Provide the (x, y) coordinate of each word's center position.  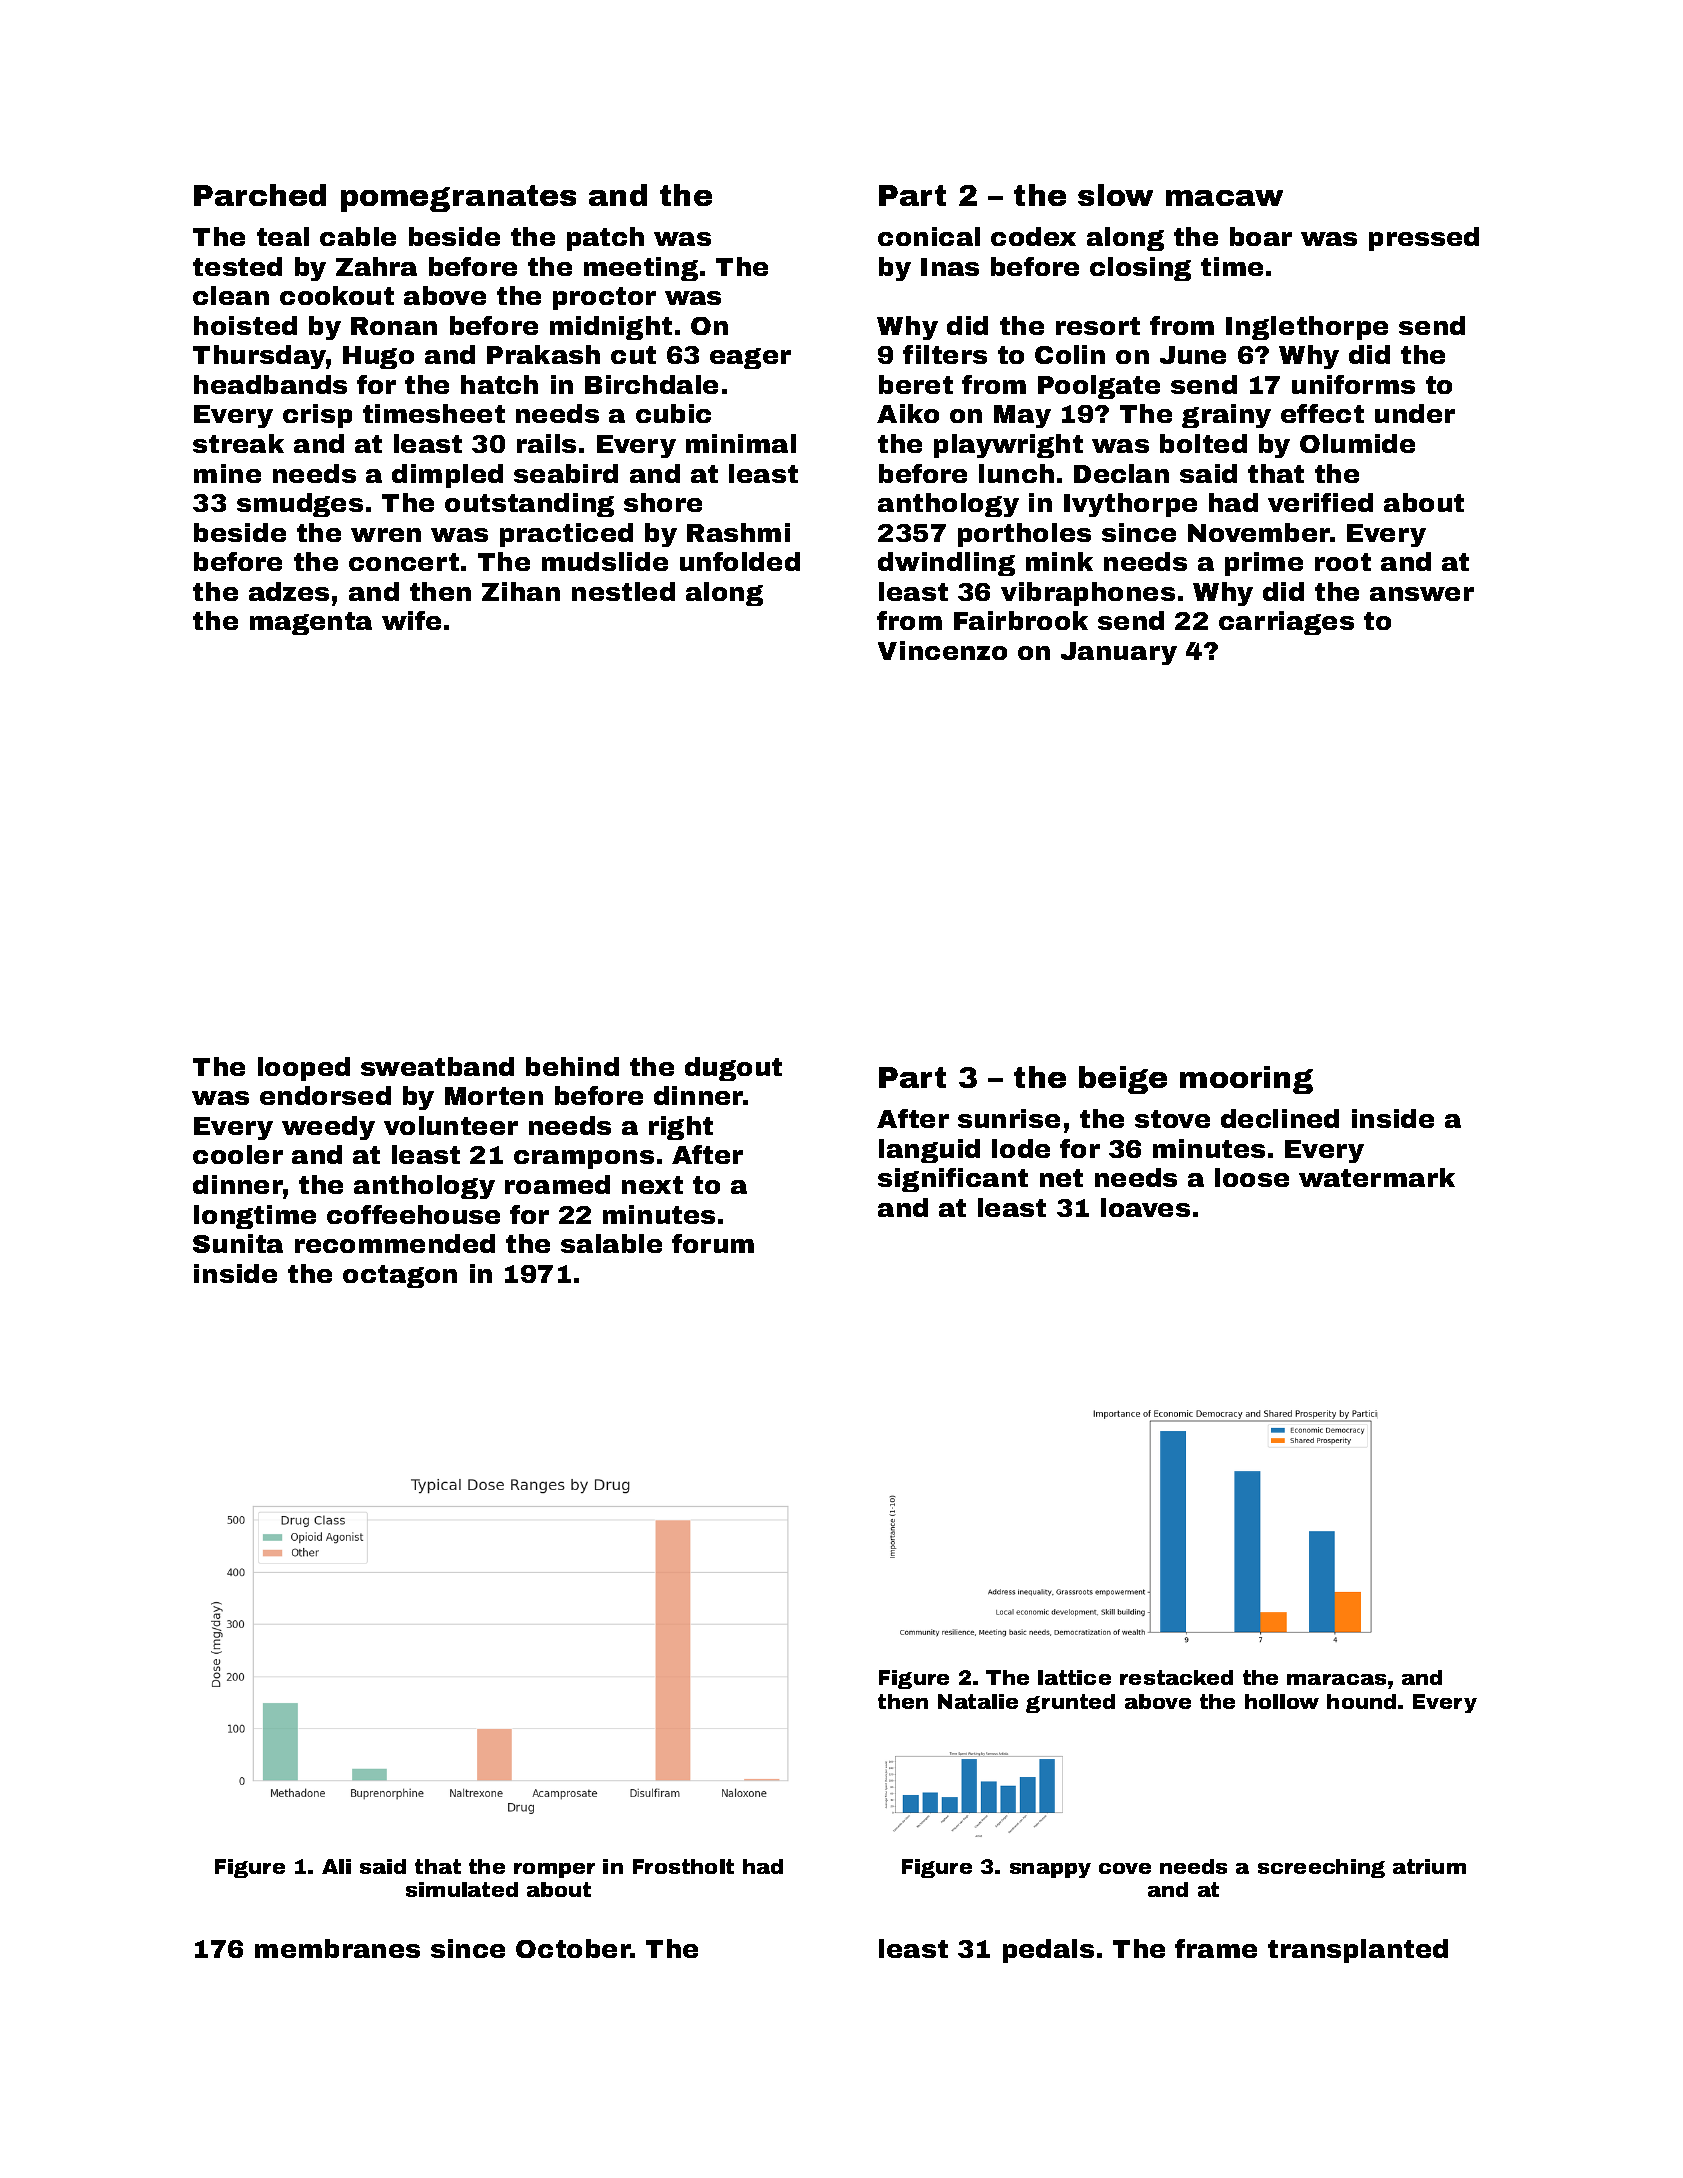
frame (1216, 1948)
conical (929, 236)
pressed (1424, 239)
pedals (1048, 1951)
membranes (337, 1948)
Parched (260, 195)
